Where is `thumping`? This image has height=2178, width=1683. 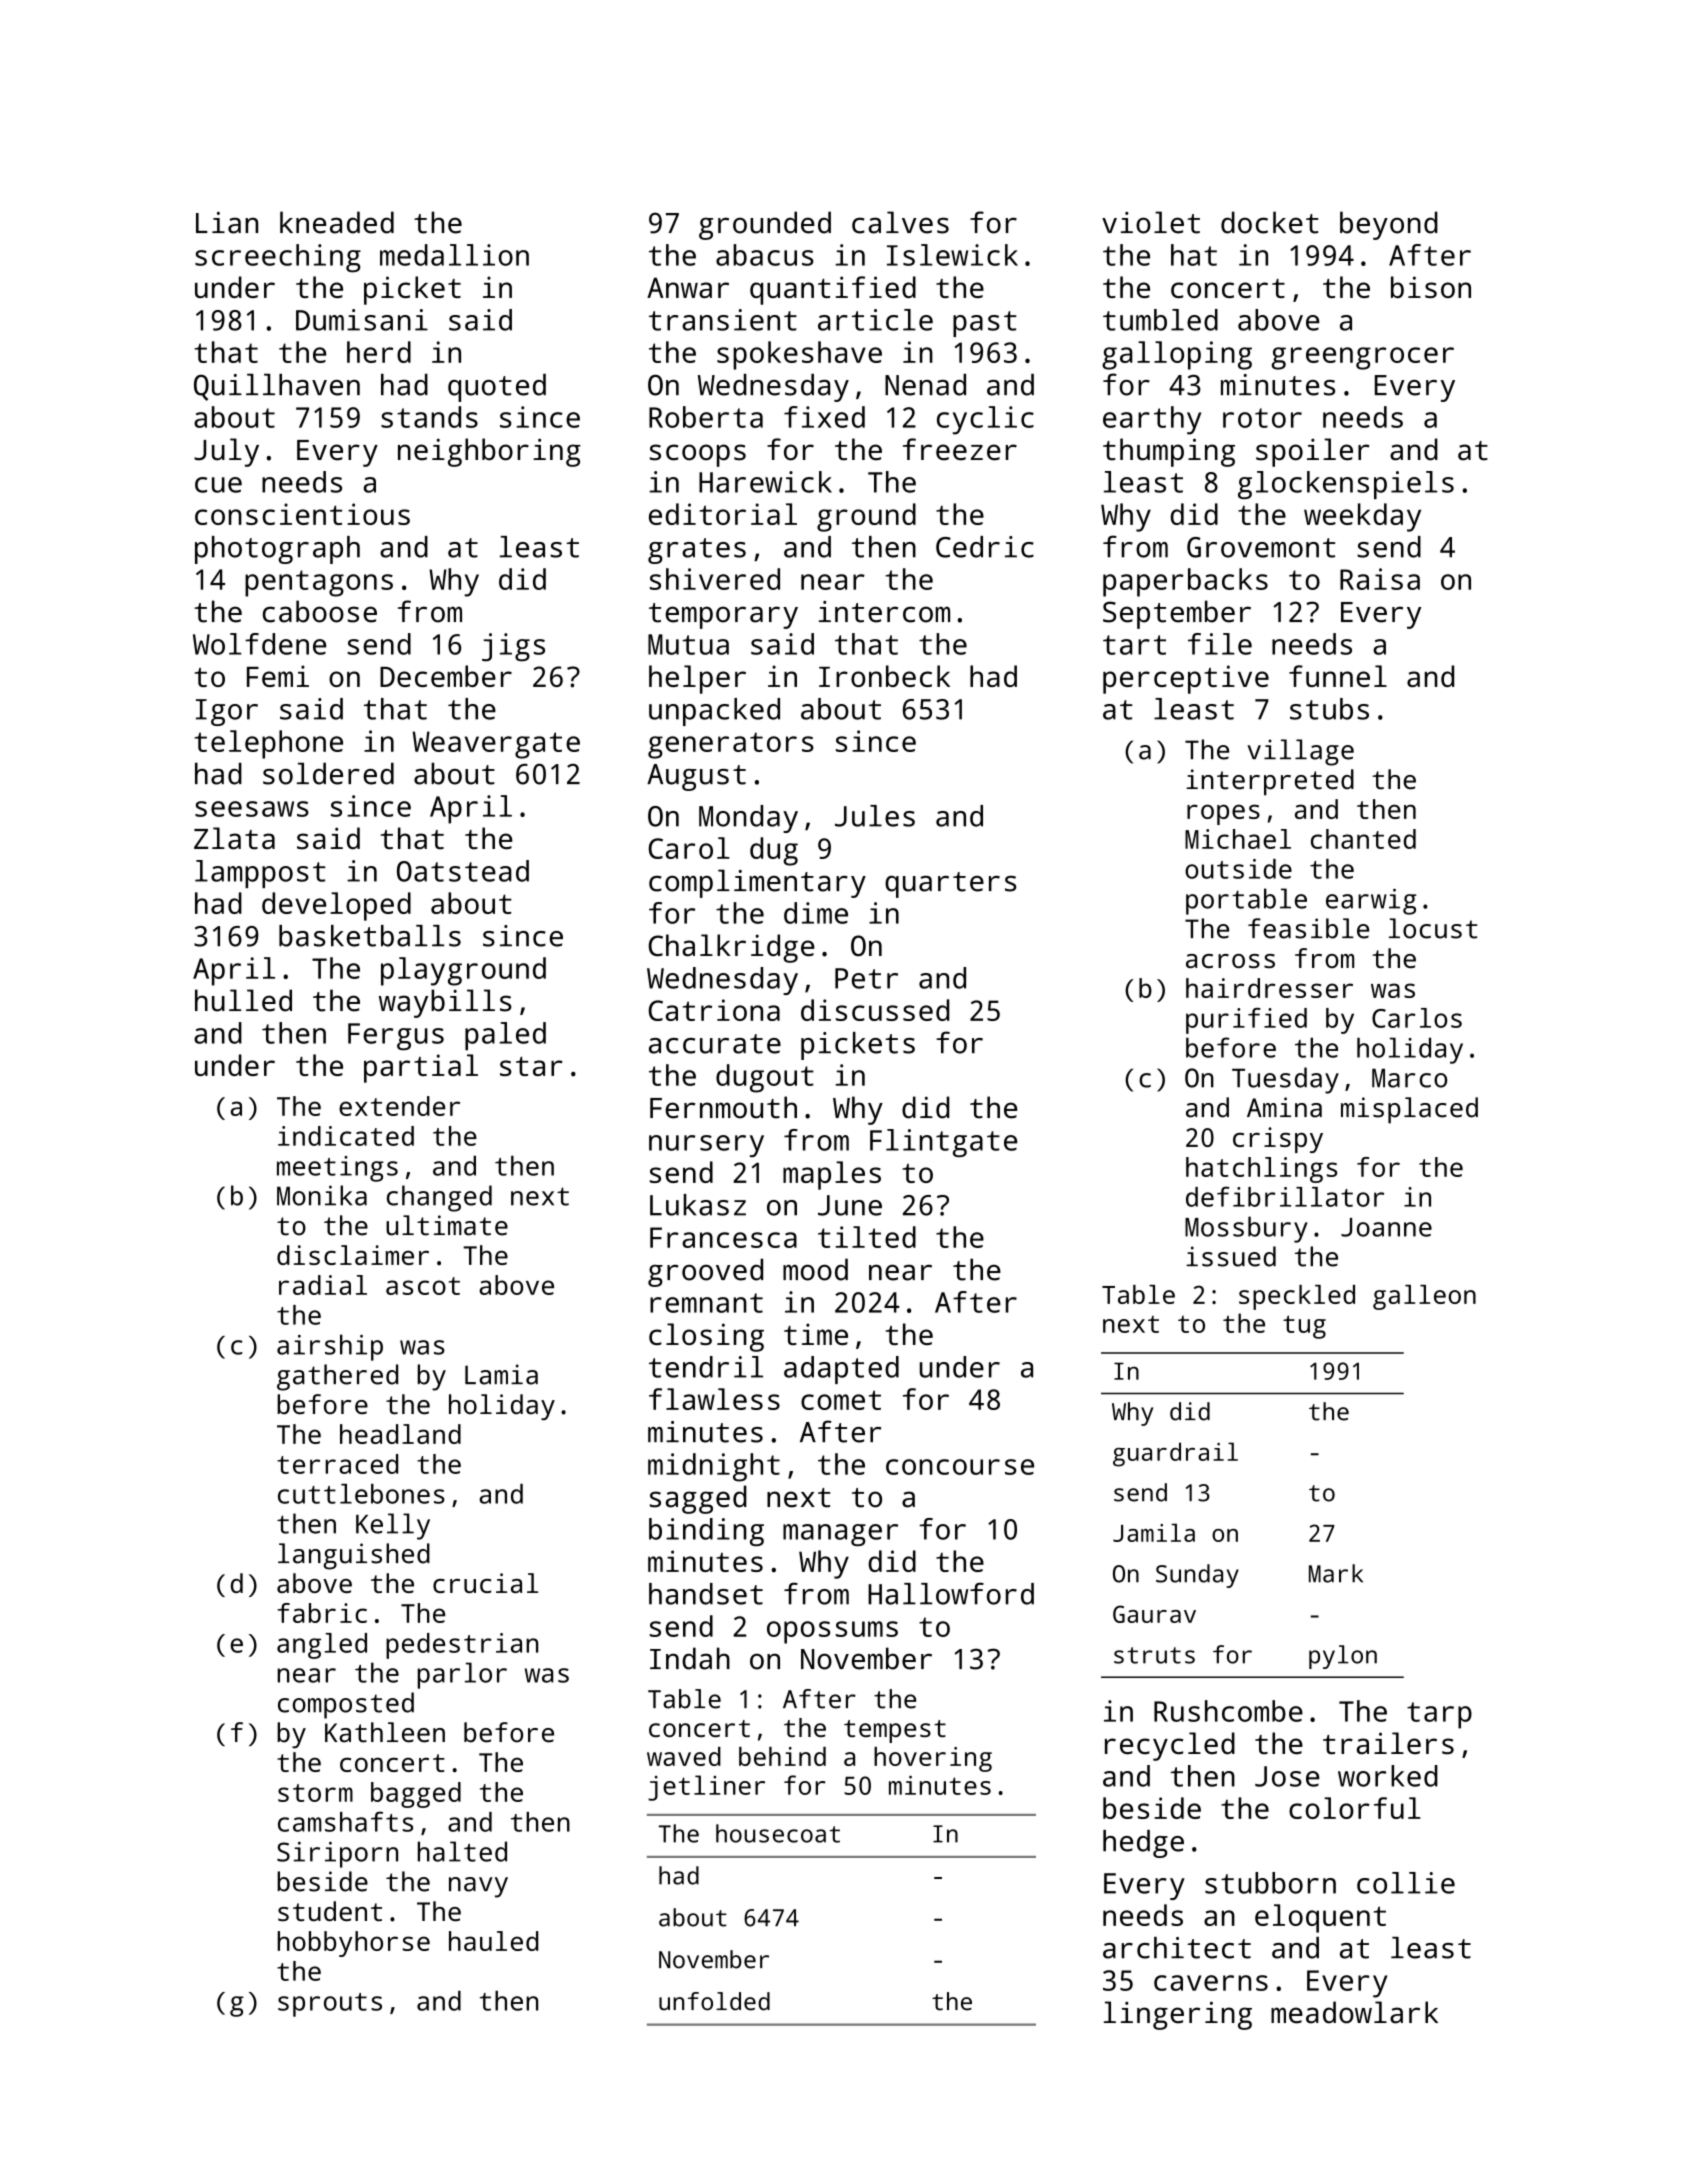
thumping is located at coordinates (1169, 452).
